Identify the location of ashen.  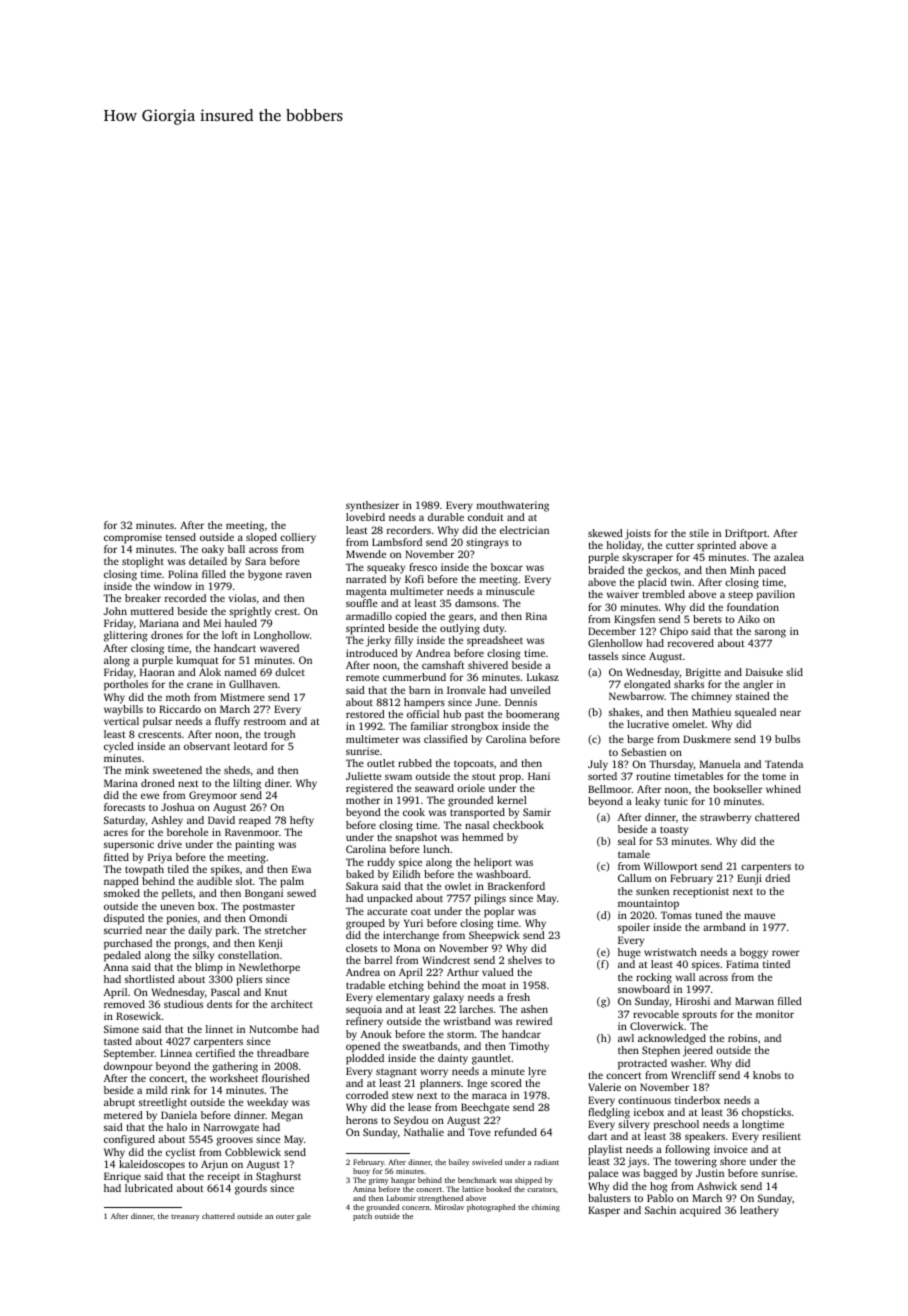
(534, 1009).
